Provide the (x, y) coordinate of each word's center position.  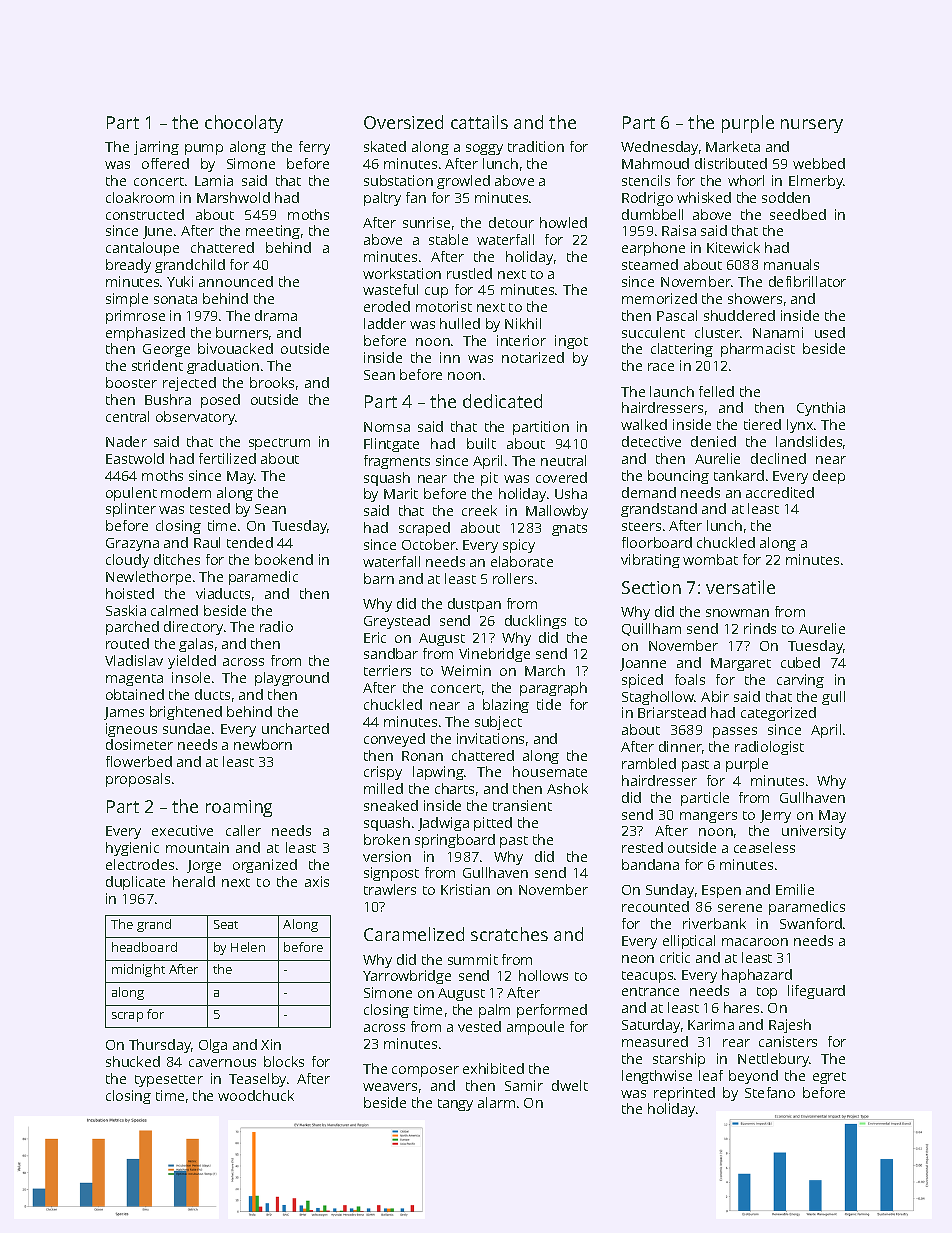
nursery (812, 126)
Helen (248, 947)
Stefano (770, 1092)
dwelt (570, 1085)
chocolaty (244, 124)
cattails (479, 122)
